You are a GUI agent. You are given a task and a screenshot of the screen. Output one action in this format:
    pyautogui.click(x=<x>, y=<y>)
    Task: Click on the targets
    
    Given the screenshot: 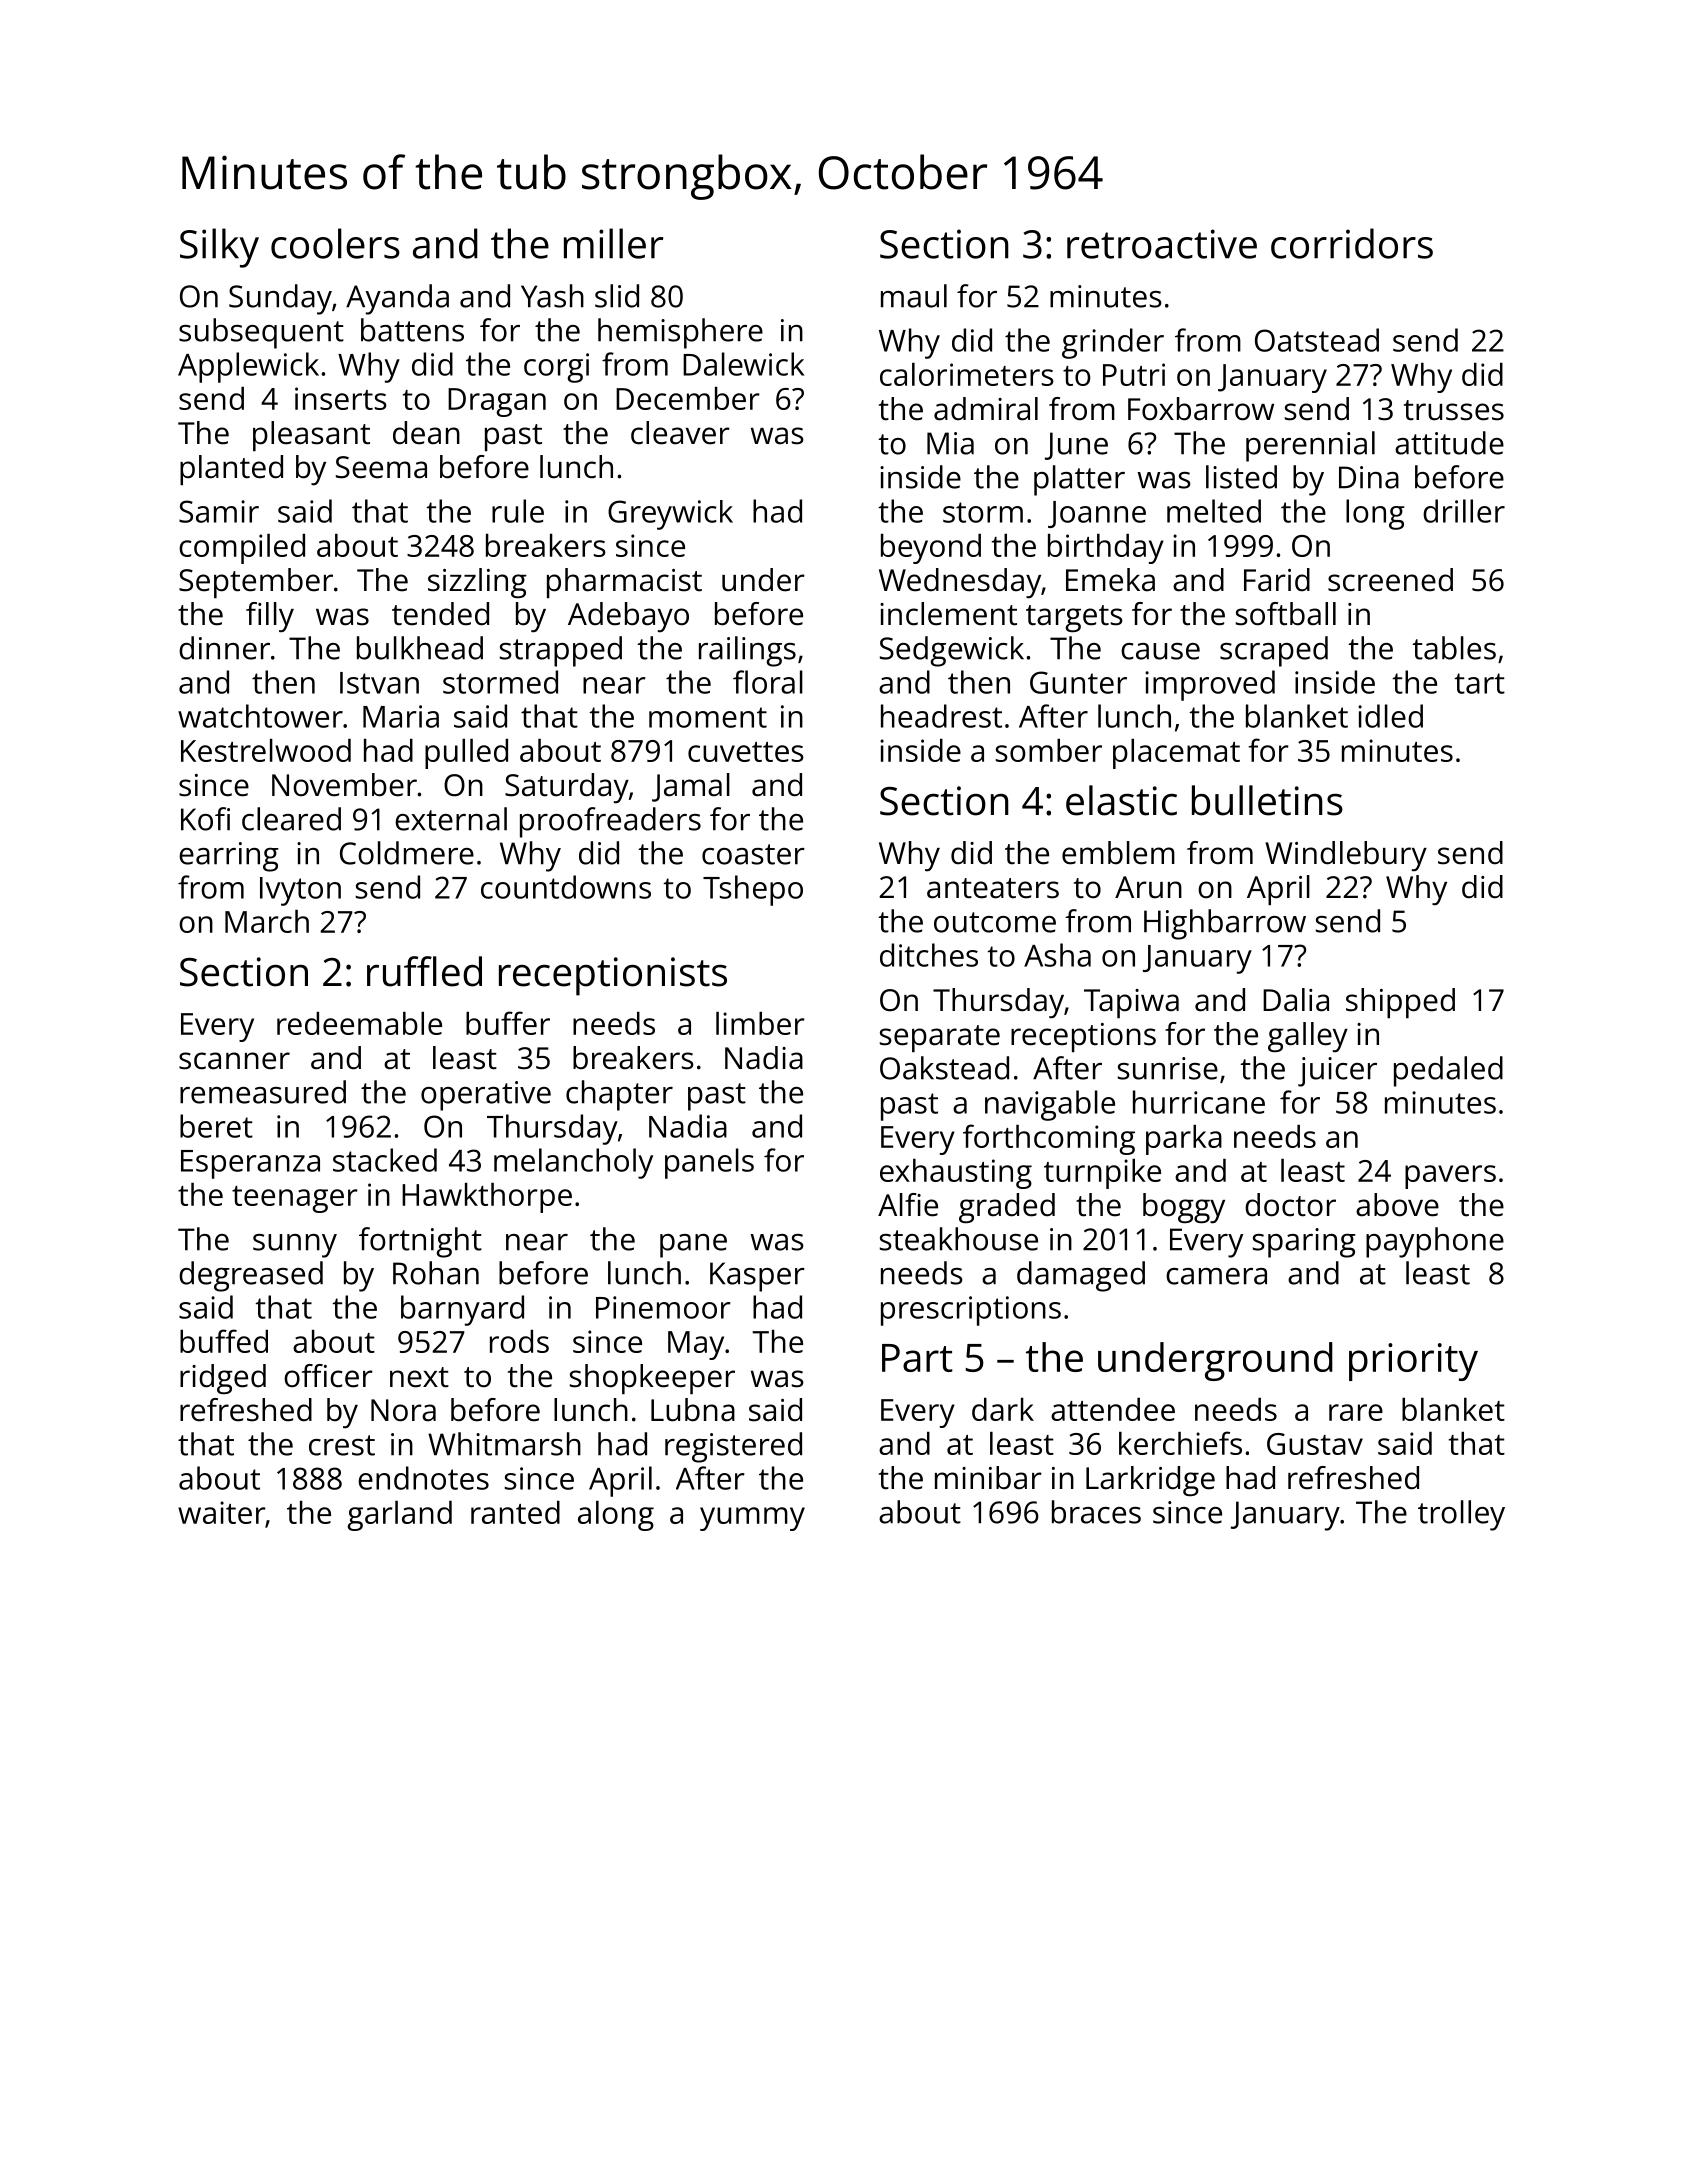 What is the action you would take?
    pyautogui.click(x=1074, y=619)
